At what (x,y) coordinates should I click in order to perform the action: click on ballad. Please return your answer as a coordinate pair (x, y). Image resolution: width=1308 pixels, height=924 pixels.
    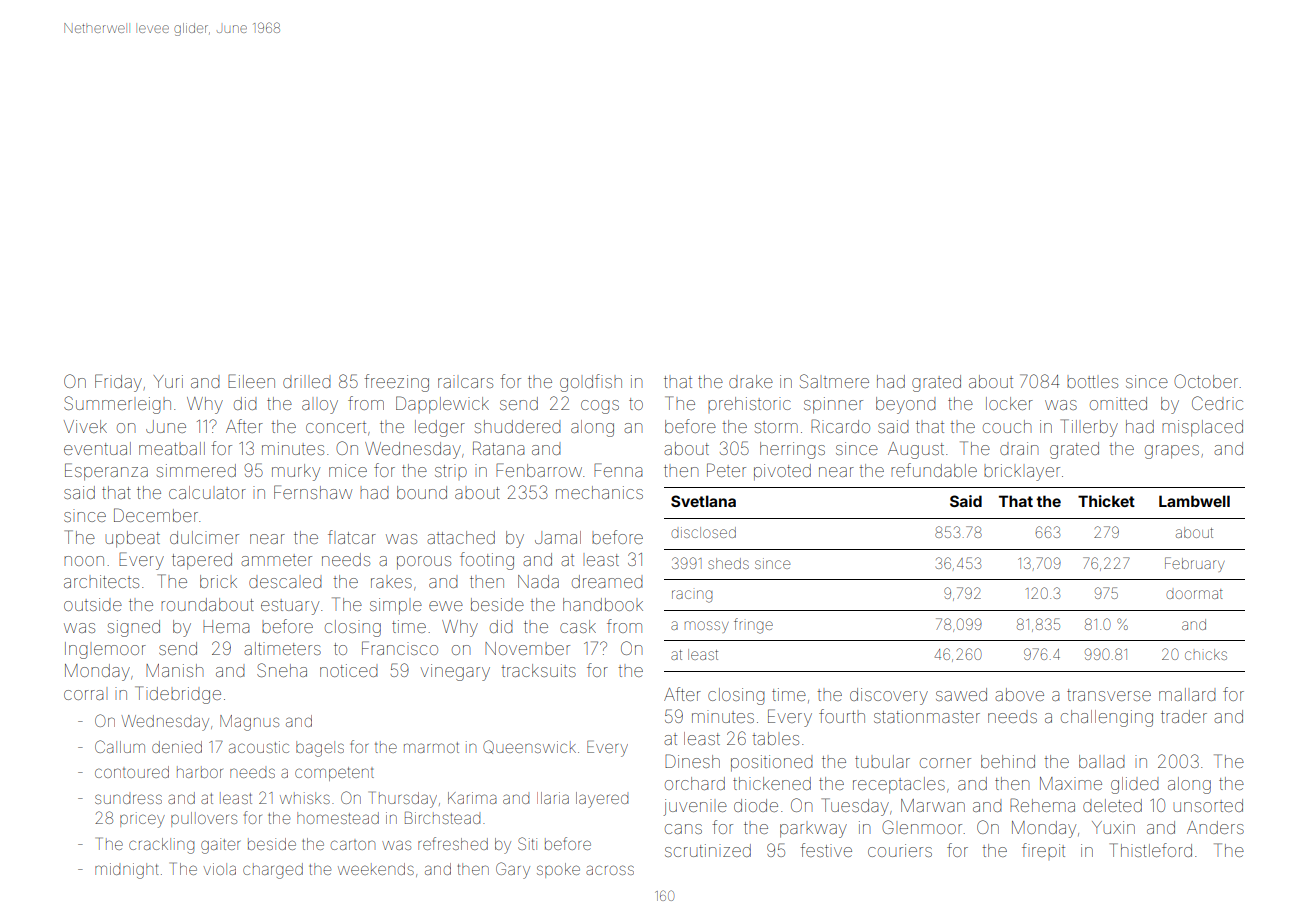
    Looking at the image, I should click on (1102, 761).
